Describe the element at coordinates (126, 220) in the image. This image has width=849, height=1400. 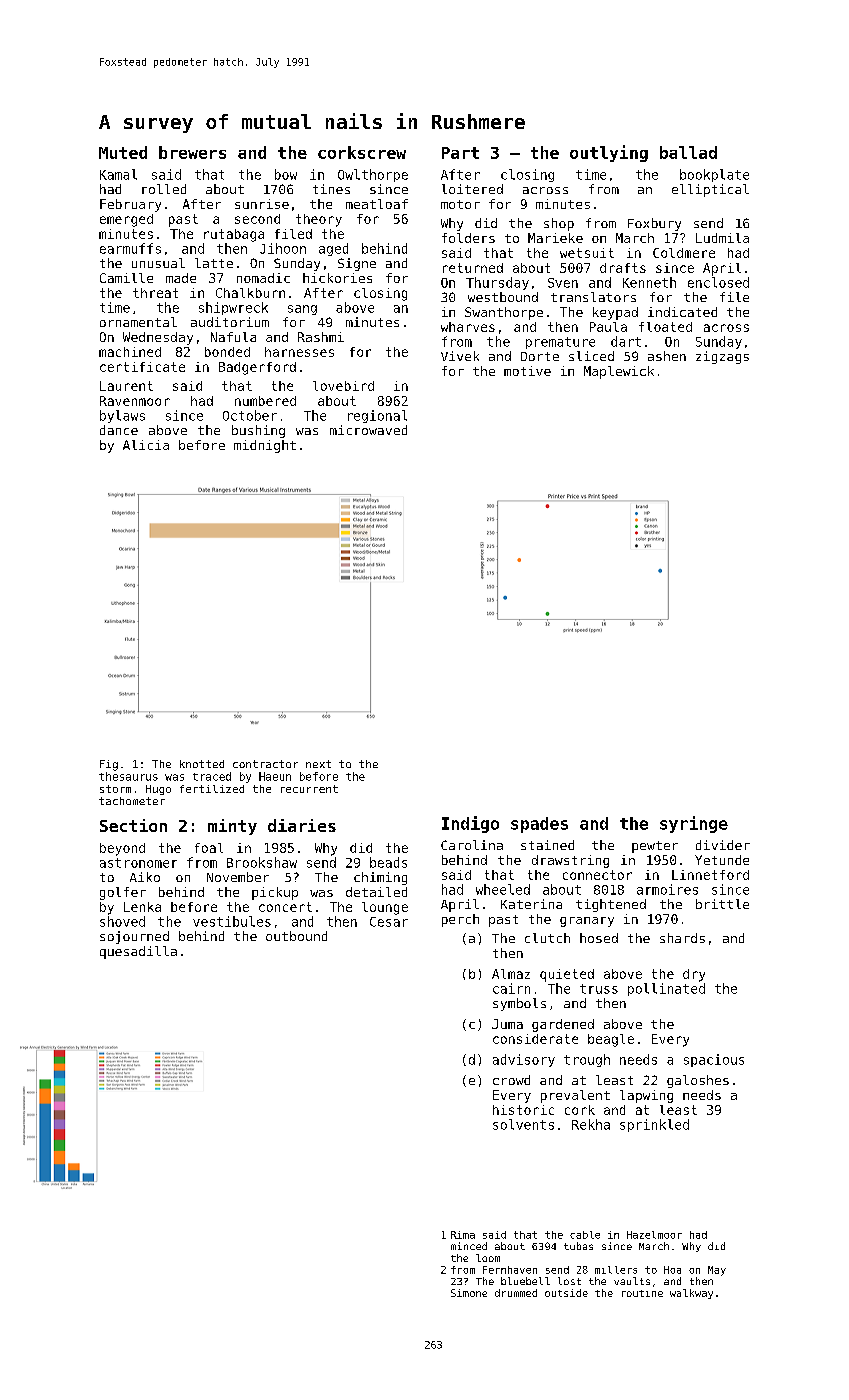
I see `emerged` at that location.
